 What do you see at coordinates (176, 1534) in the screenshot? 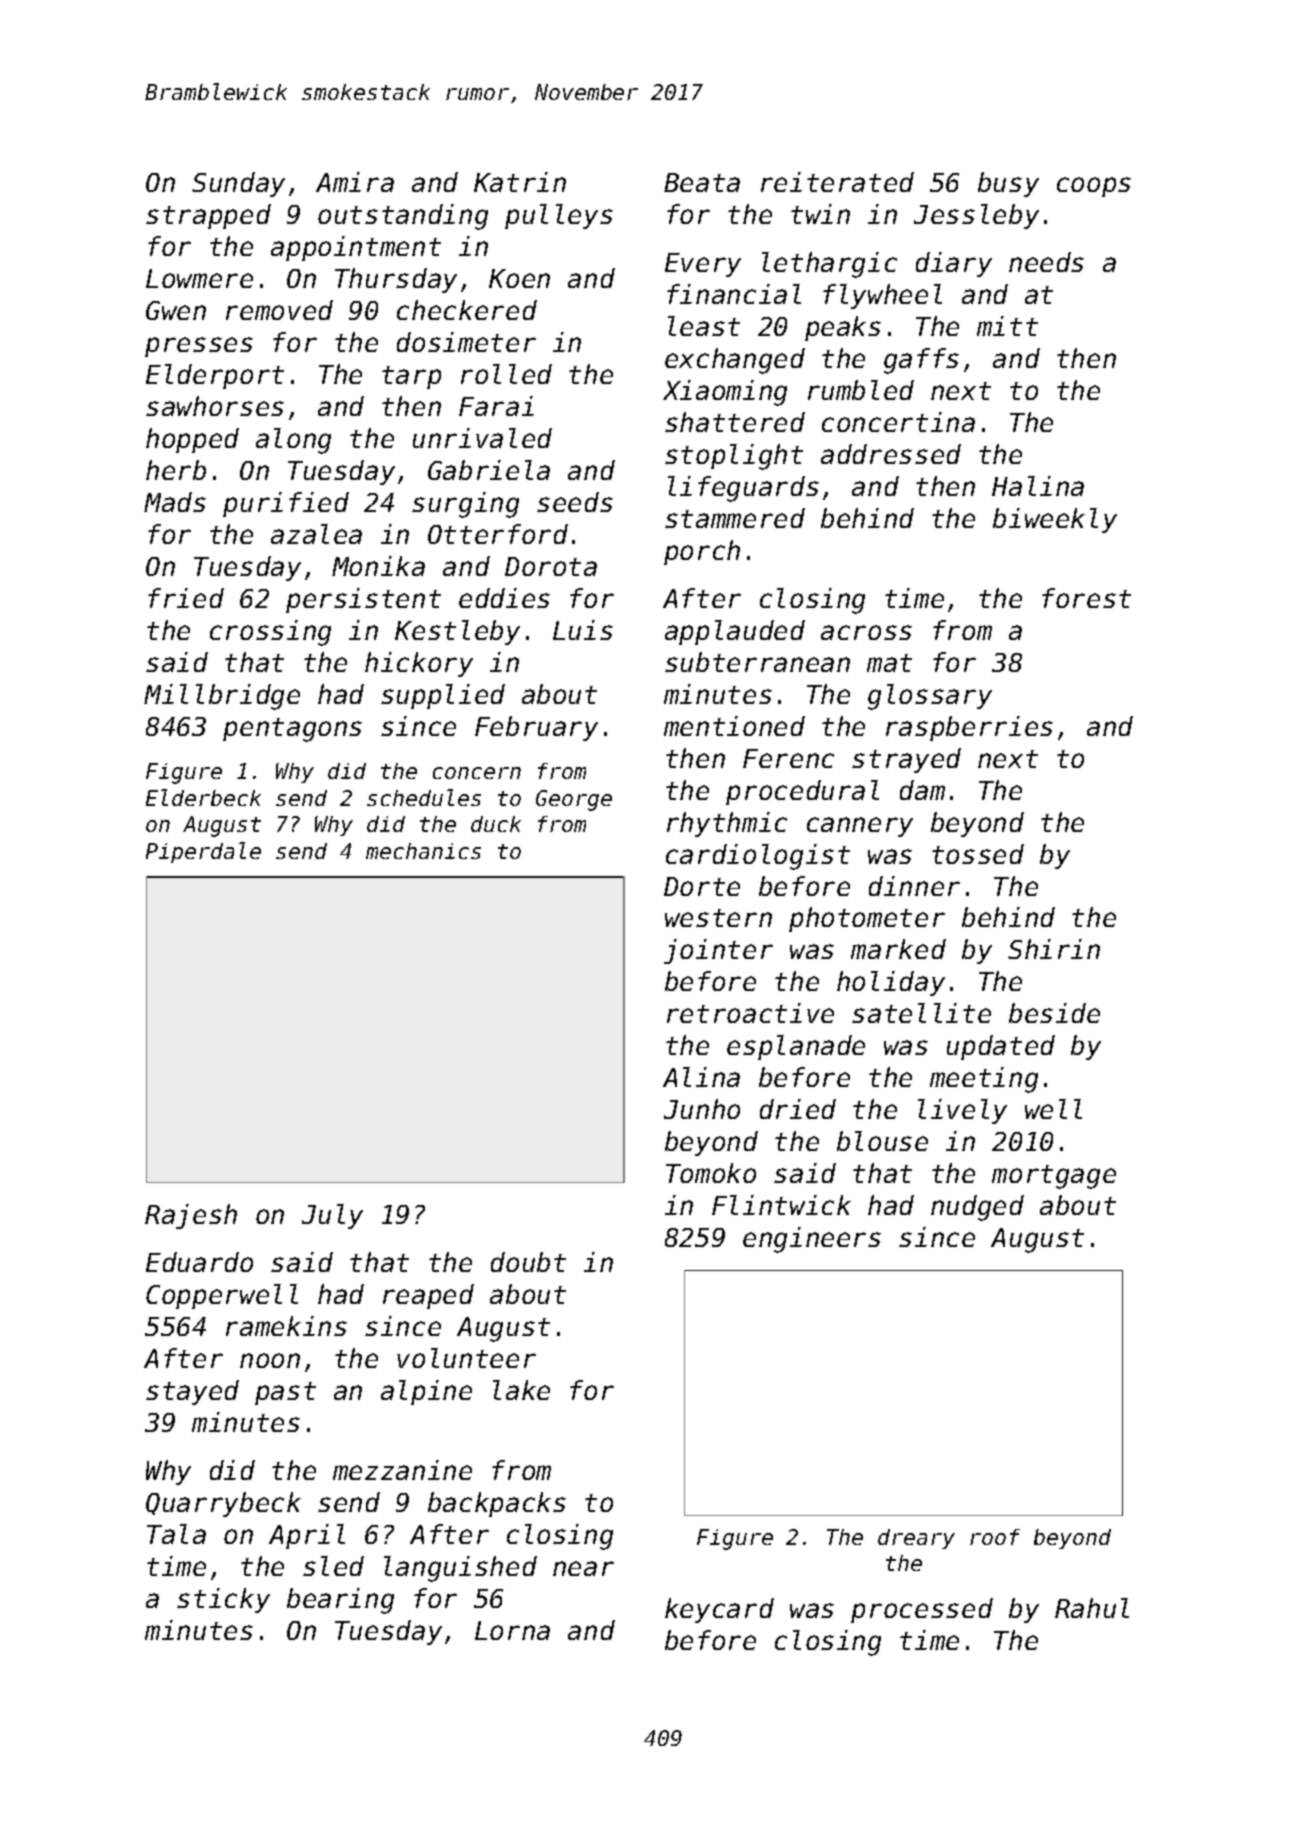
I see `Tala` at bounding box center [176, 1534].
